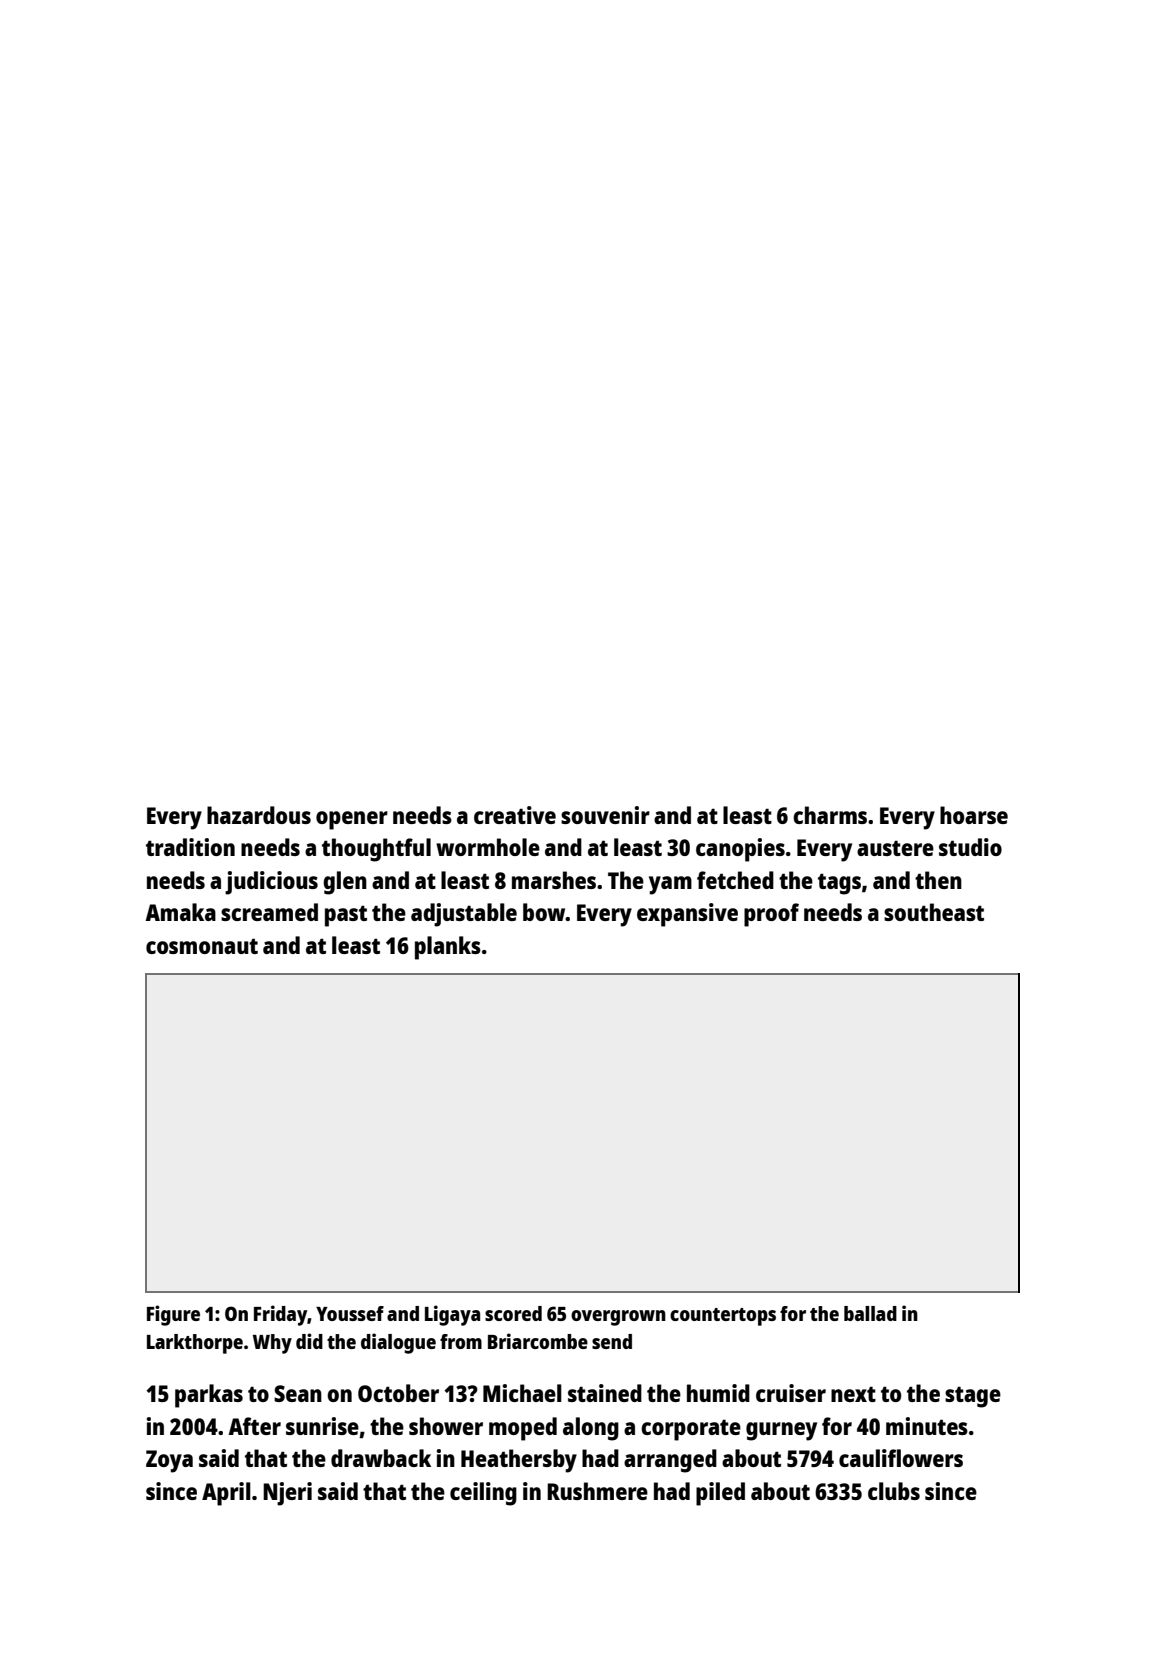 Image resolution: width=1165 pixels, height=1654 pixels. Describe the element at coordinates (173, 1315) in the screenshot. I see `Figure` at that location.
